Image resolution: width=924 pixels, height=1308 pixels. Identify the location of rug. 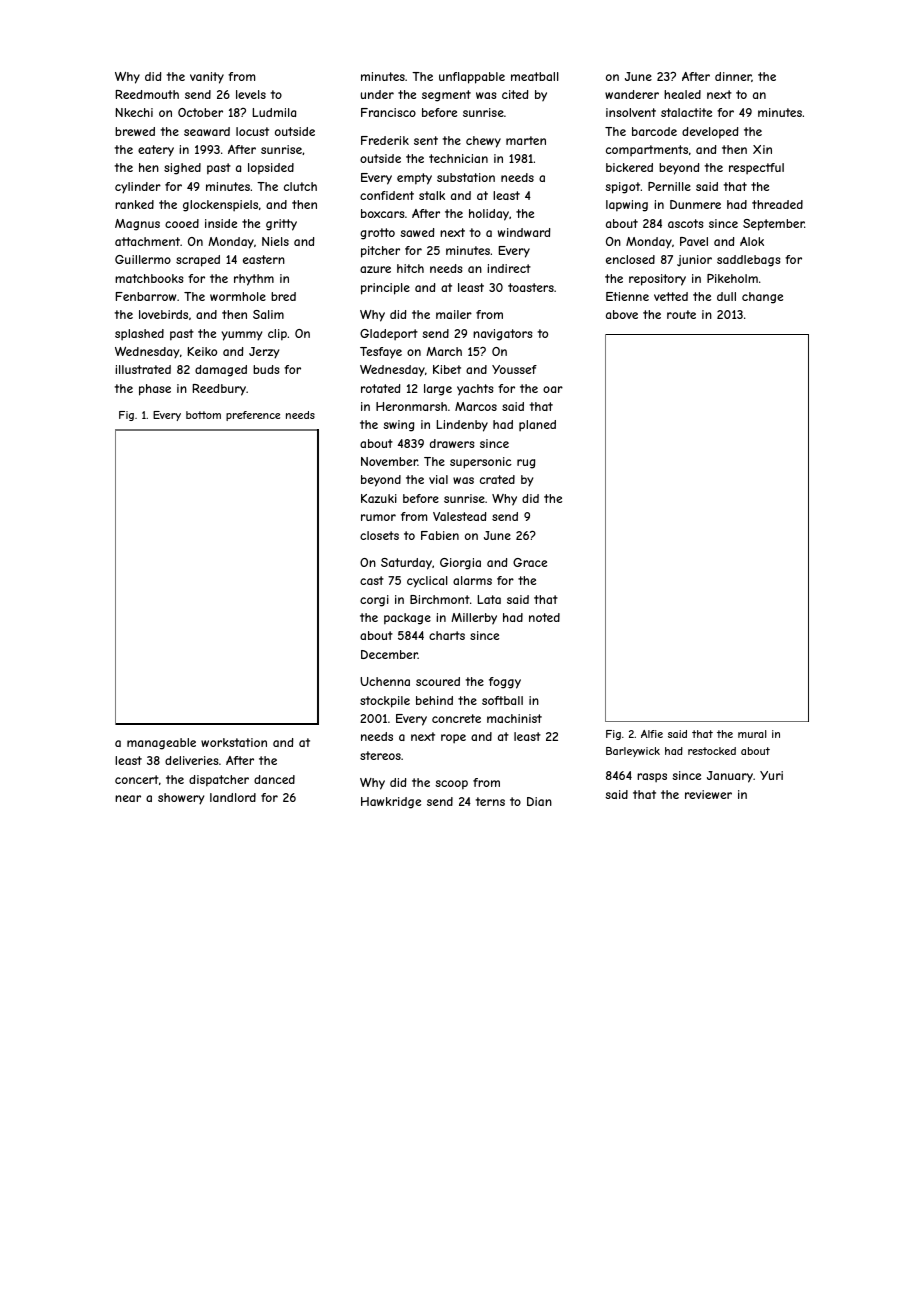
(526, 464).
